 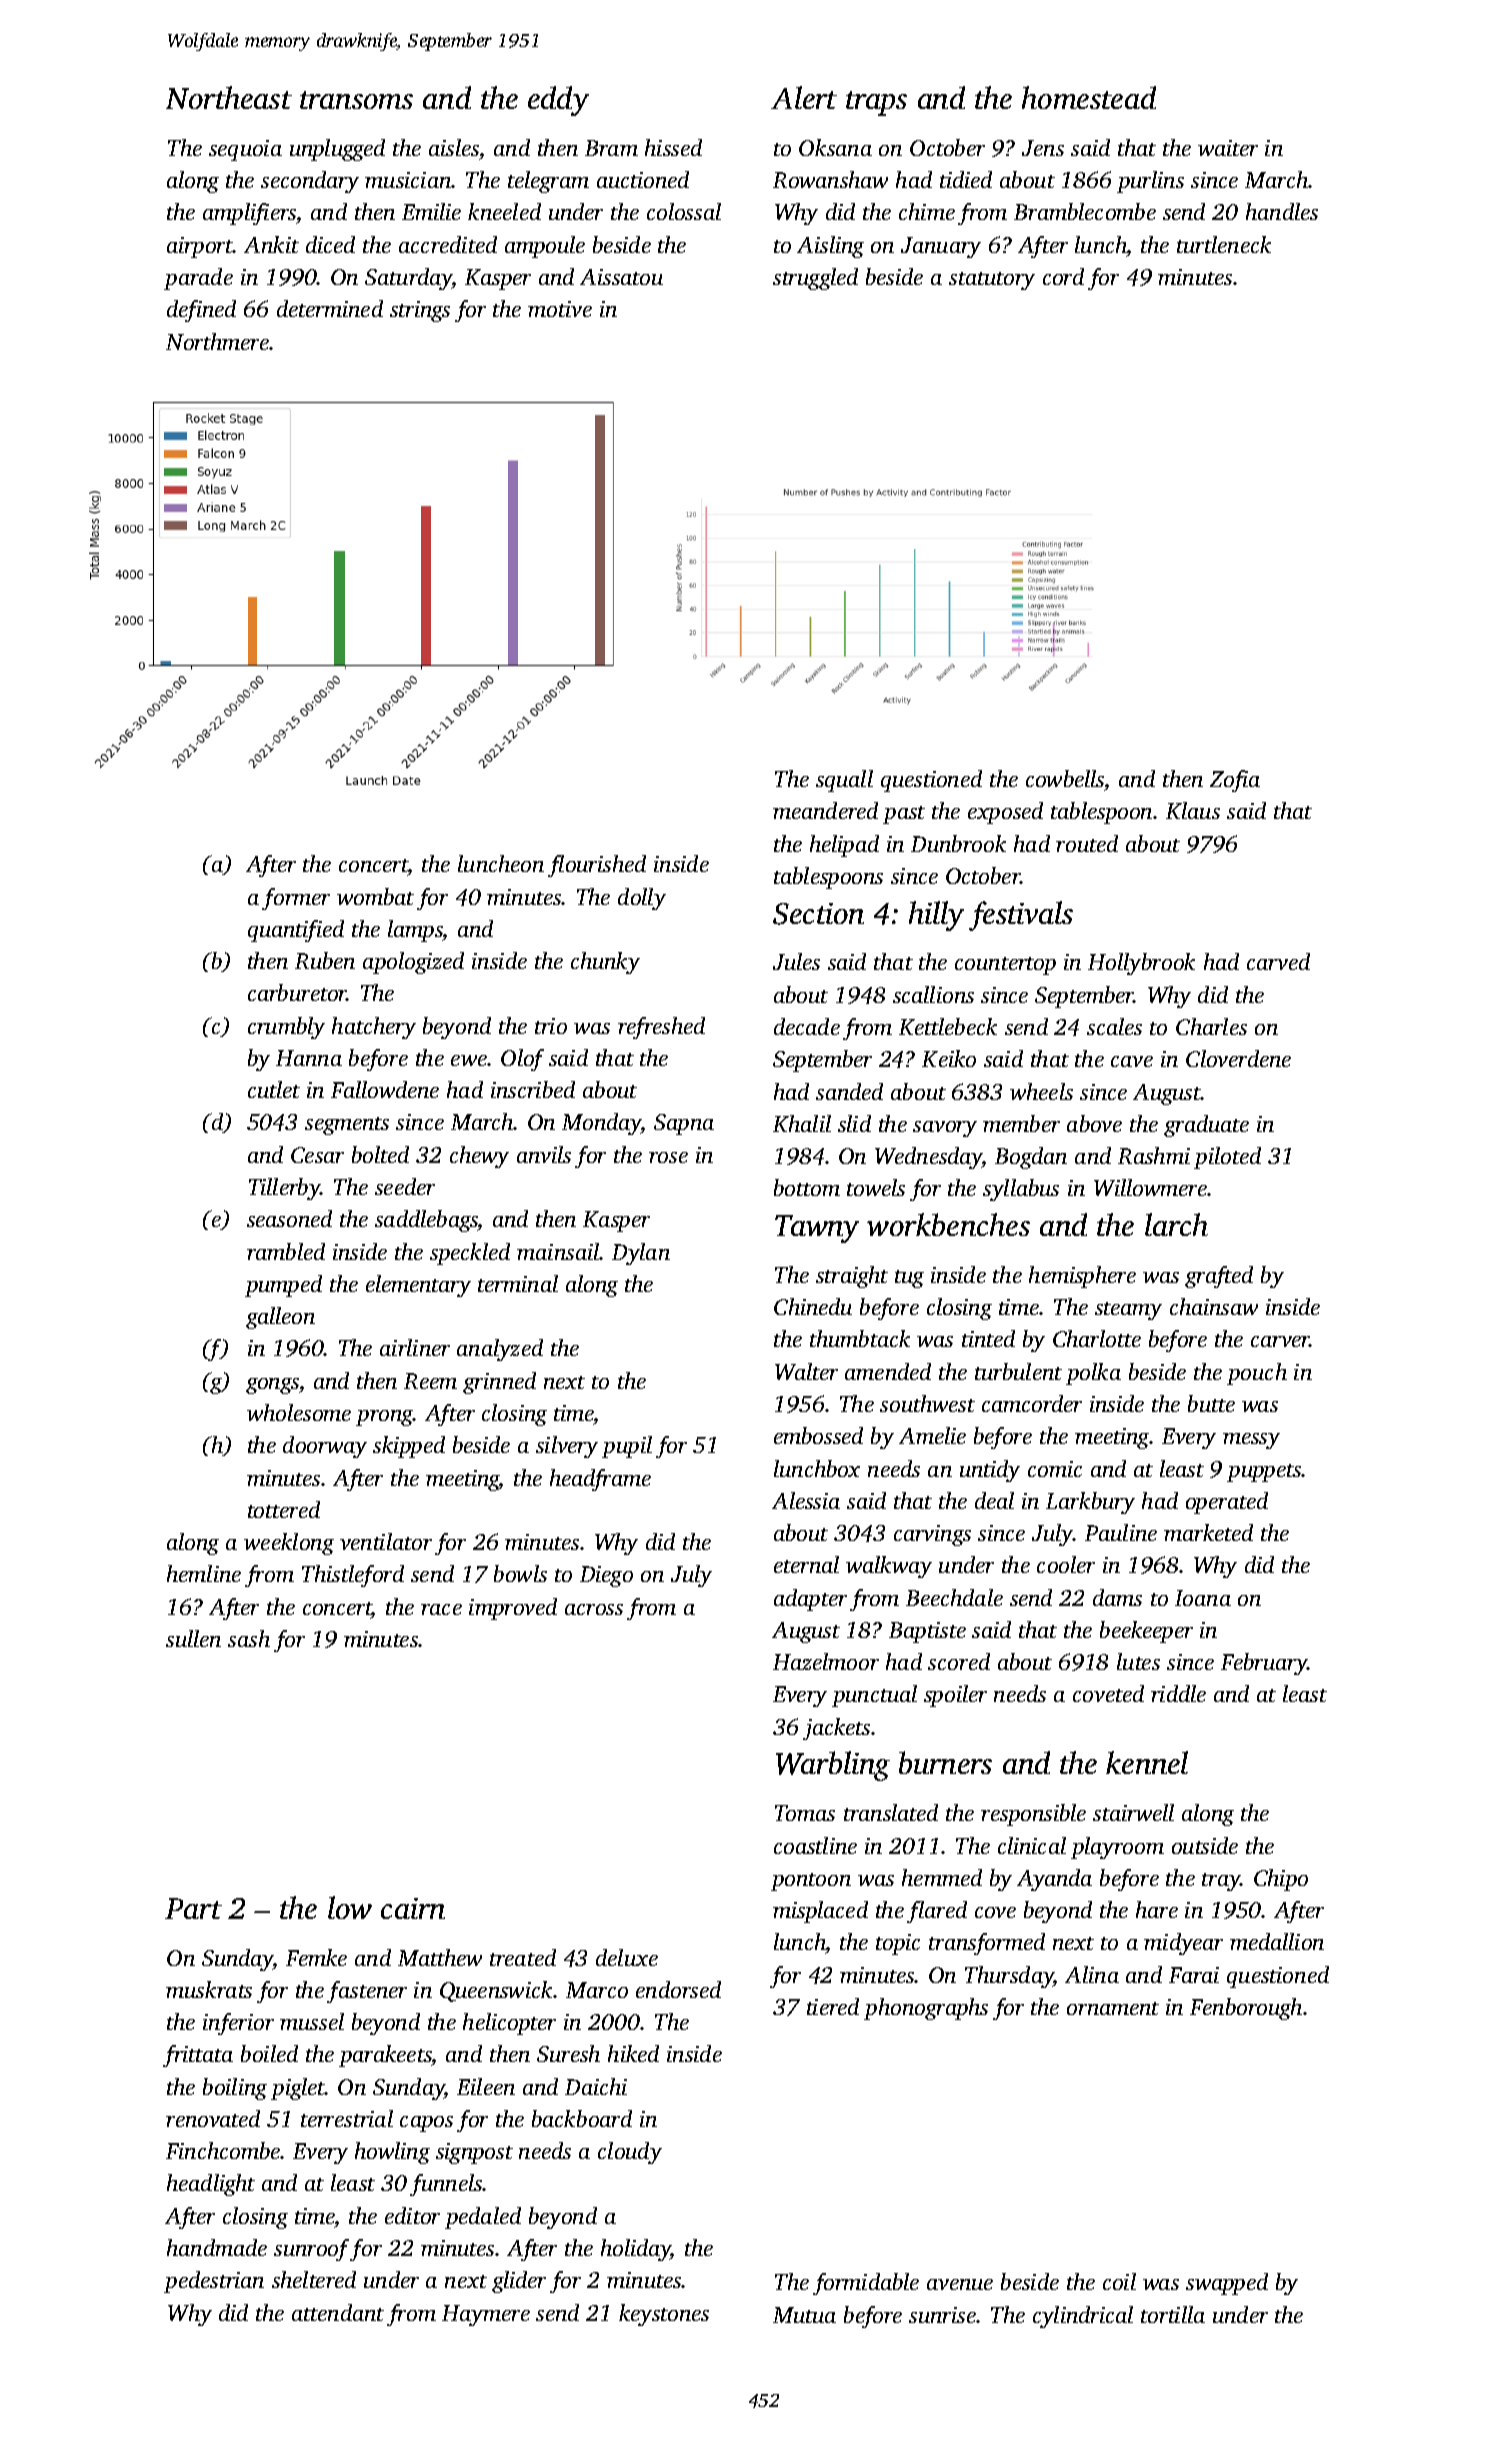 What do you see at coordinates (1087, 843) in the image?
I see `routed` at bounding box center [1087, 843].
